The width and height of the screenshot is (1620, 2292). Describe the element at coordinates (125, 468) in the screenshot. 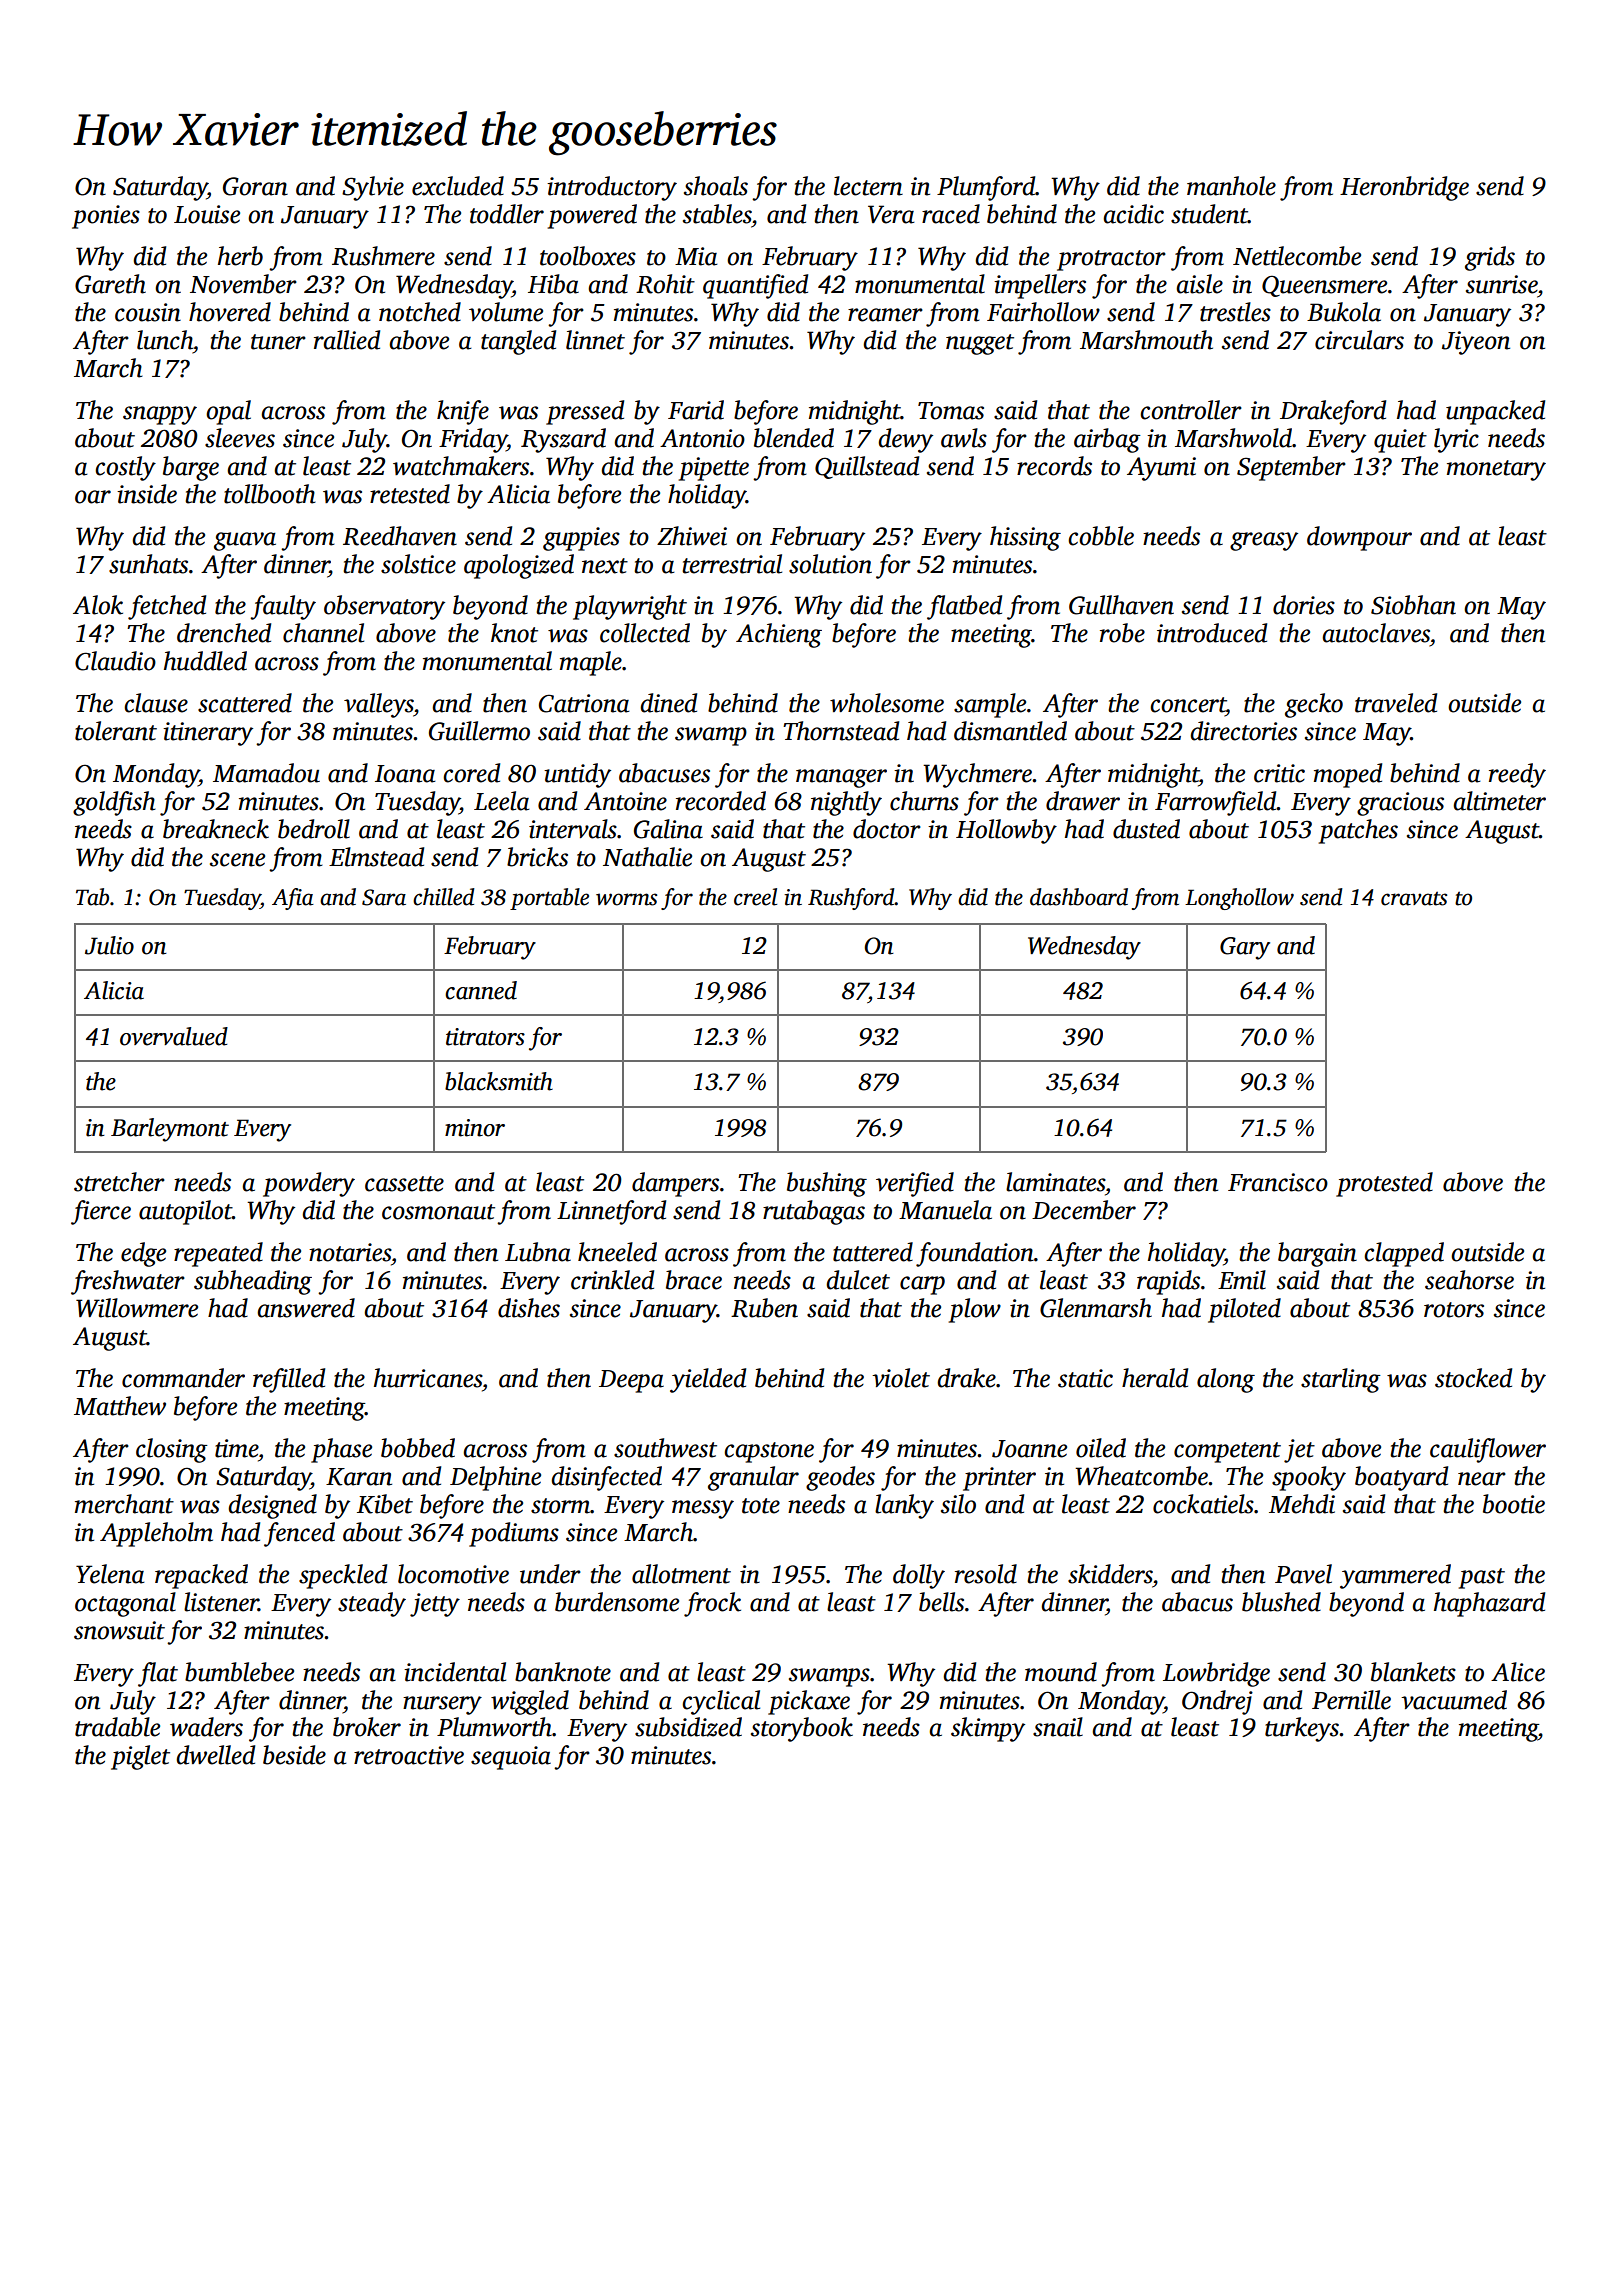

I see `costly` at that location.
